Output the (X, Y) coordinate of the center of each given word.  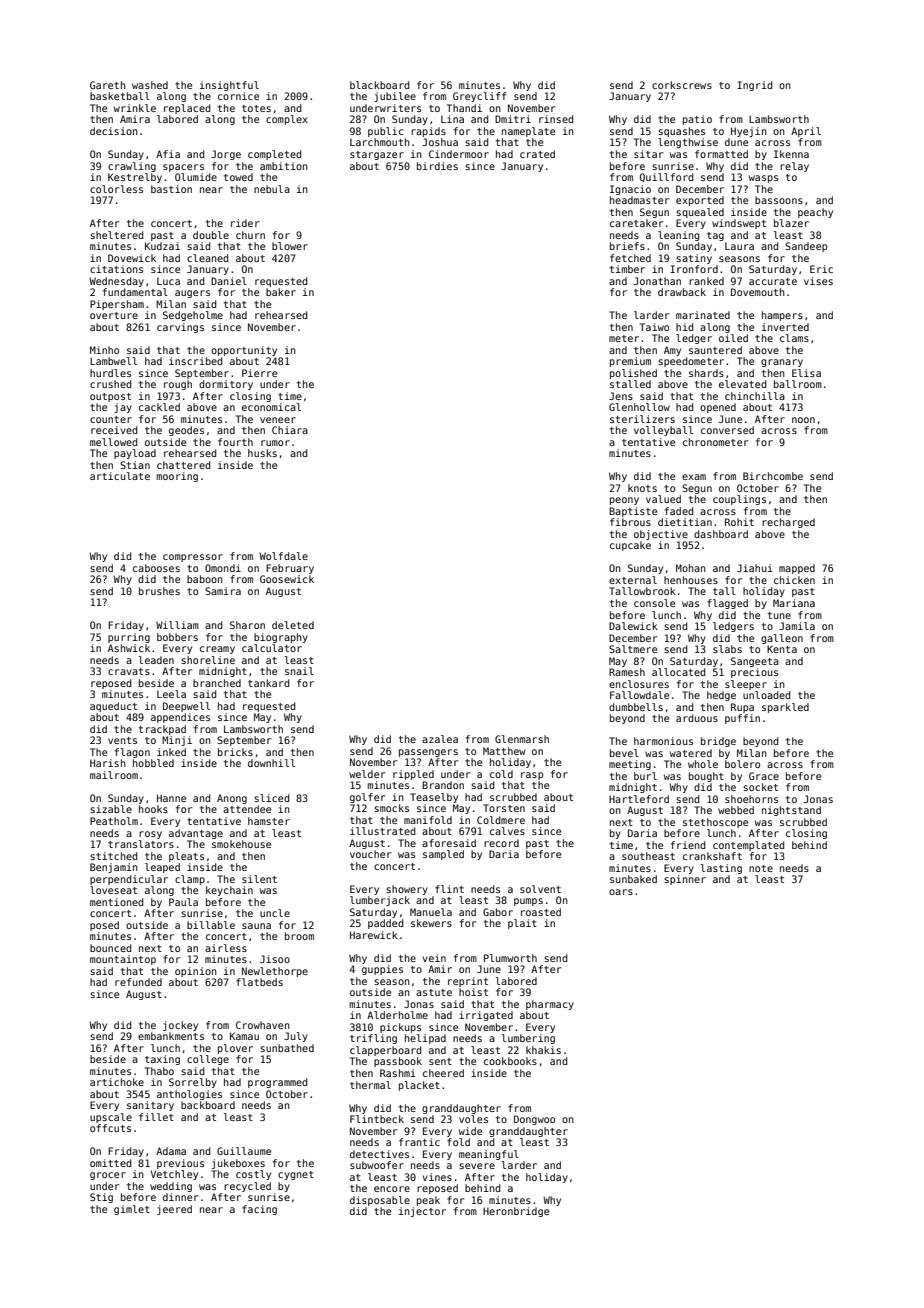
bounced (110, 948)
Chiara (290, 430)
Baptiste (633, 512)
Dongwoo (534, 1120)
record (501, 843)
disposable (380, 1201)
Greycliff (479, 97)
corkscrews (682, 85)
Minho (104, 350)
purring (129, 638)
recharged (788, 523)
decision (114, 131)
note (761, 868)
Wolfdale (283, 556)
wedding (171, 1187)
